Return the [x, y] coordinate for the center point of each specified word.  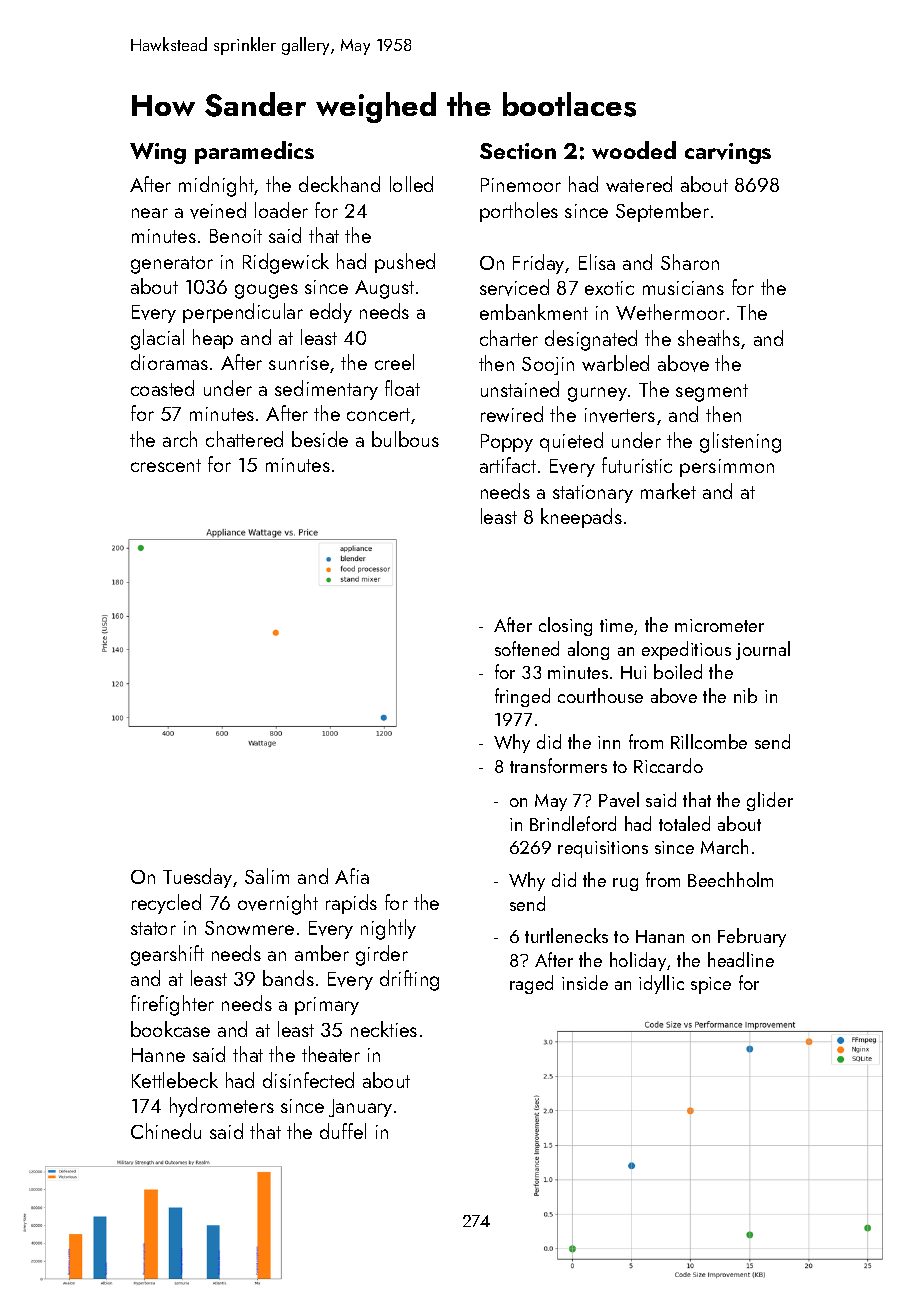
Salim [267, 876]
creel [394, 362]
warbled [615, 363]
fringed [522, 697]
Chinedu [166, 1131]
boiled [678, 671]
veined [218, 210]
